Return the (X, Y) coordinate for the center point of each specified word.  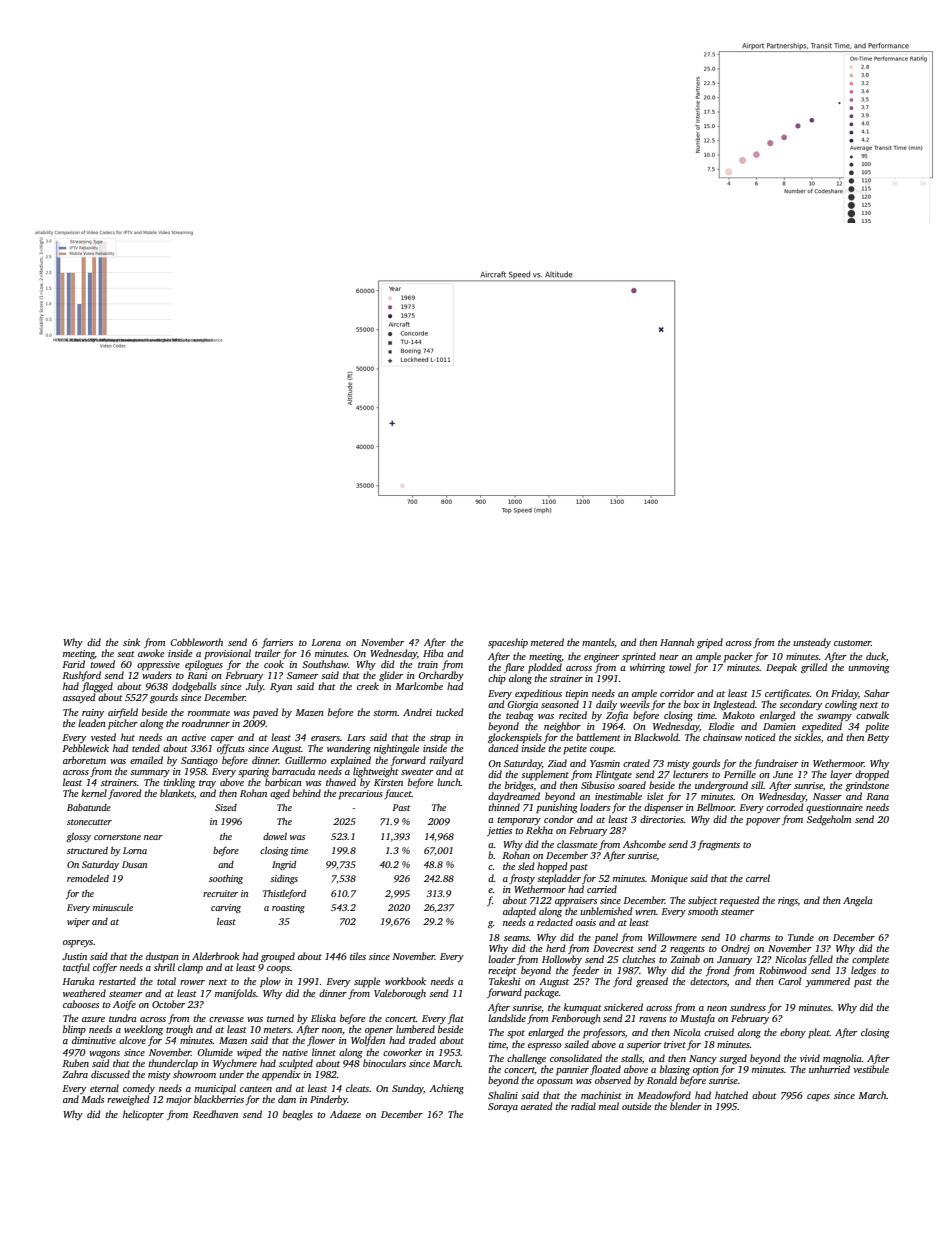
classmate (577, 844)
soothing (226, 879)
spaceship (508, 643)
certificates (787, 694)
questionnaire (834, 809)
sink (131, 642)
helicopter (143, 1115)
